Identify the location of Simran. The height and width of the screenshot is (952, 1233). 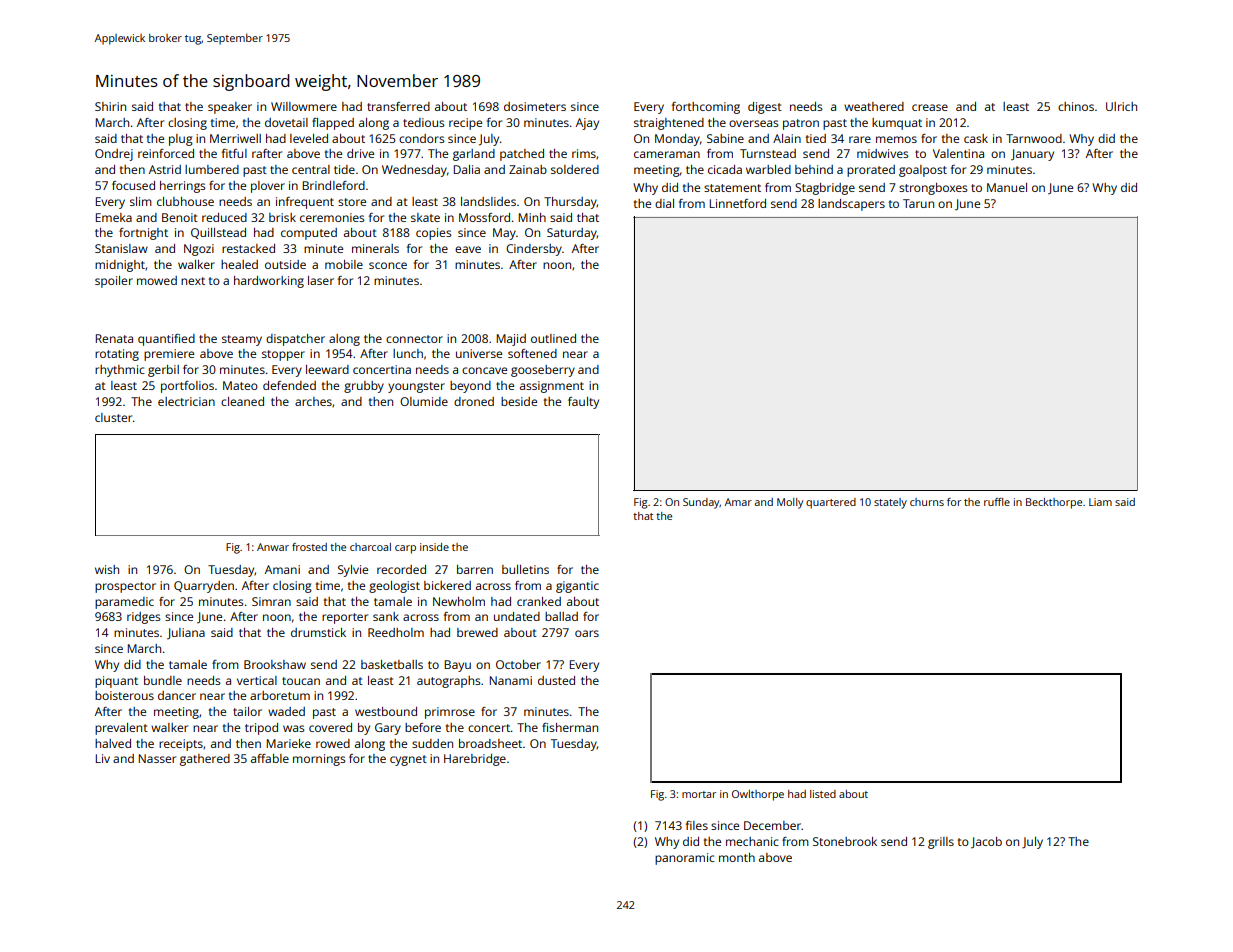
(271, 601).
